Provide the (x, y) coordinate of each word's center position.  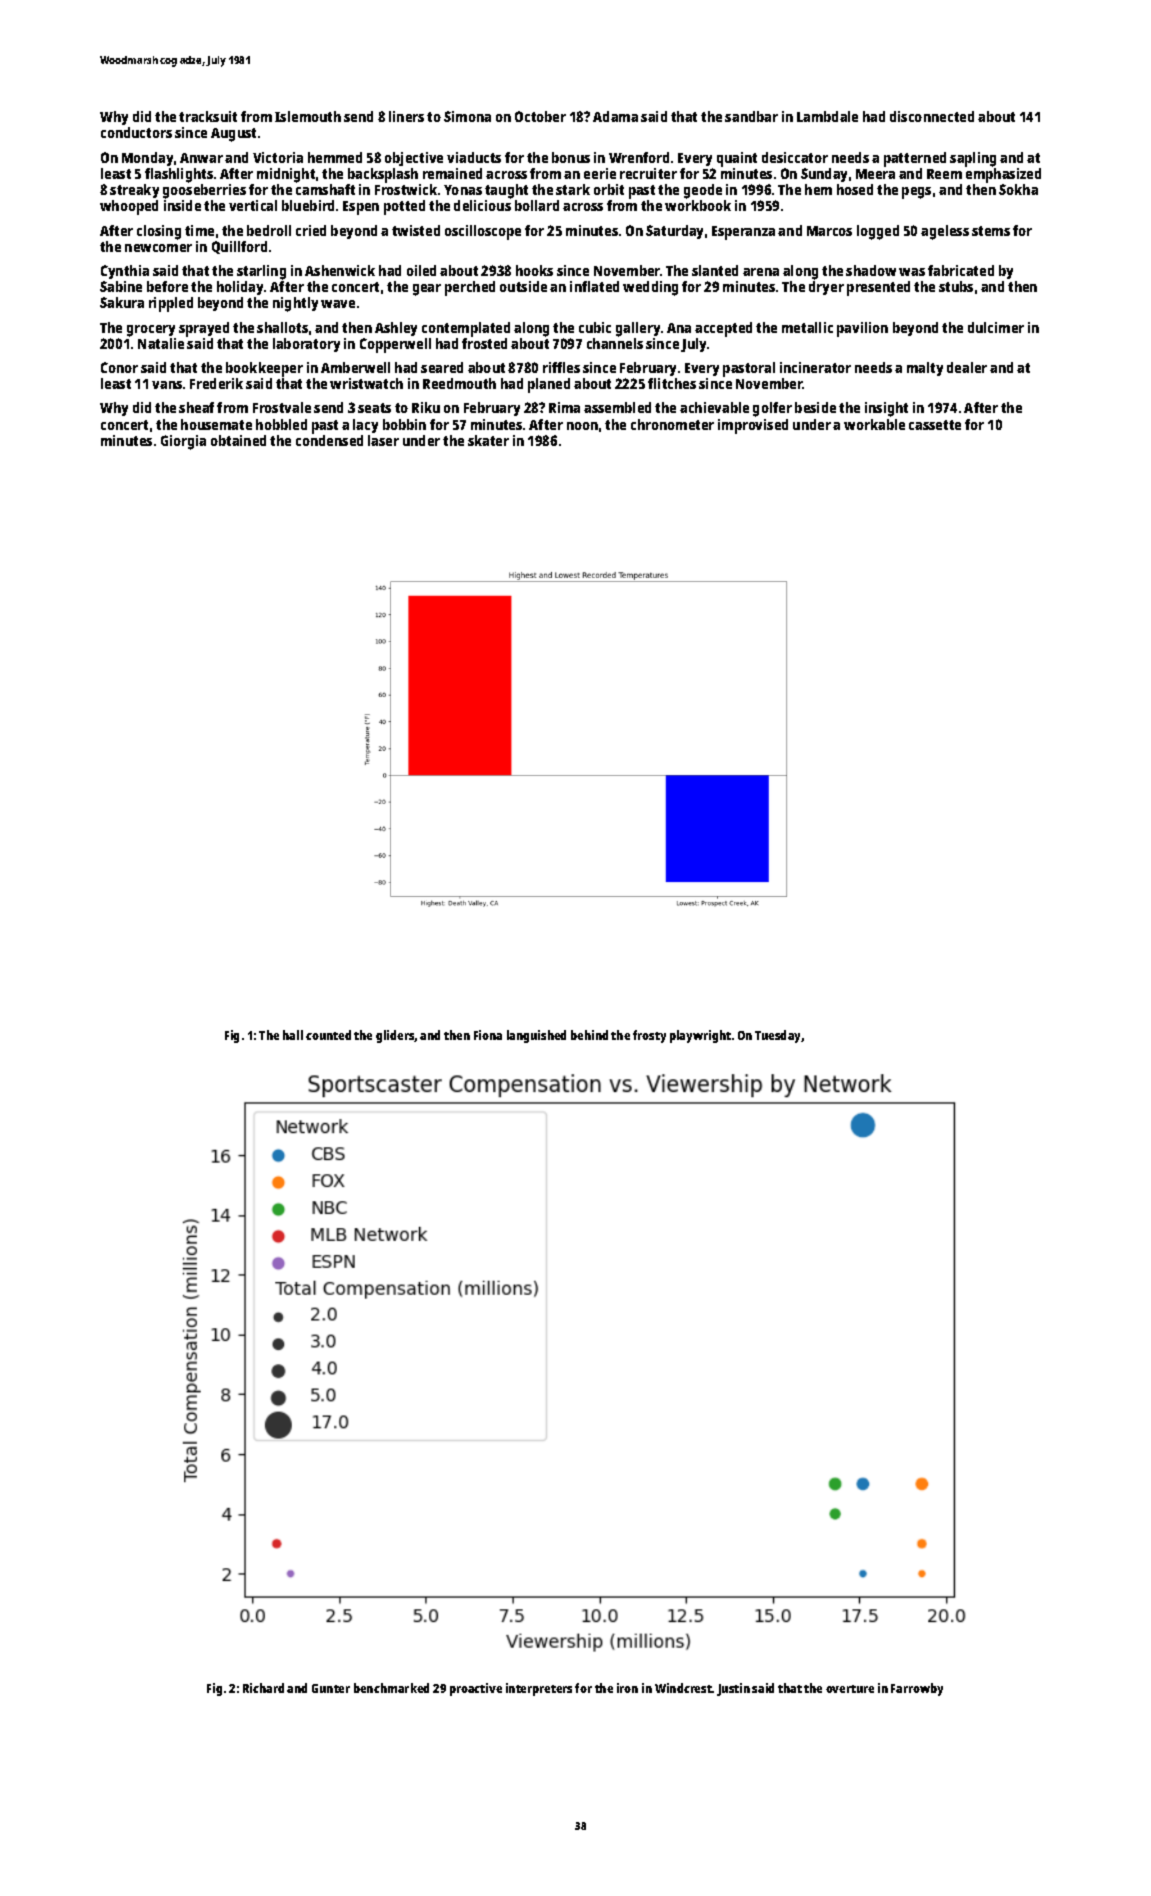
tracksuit (208, 116)
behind (589, 1035)
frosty (649, 1036)
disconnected (932, 116)
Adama (615, 116)
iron (627, 1688)
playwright (700, 1036)
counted (328, 1035)
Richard (263, 1688)
